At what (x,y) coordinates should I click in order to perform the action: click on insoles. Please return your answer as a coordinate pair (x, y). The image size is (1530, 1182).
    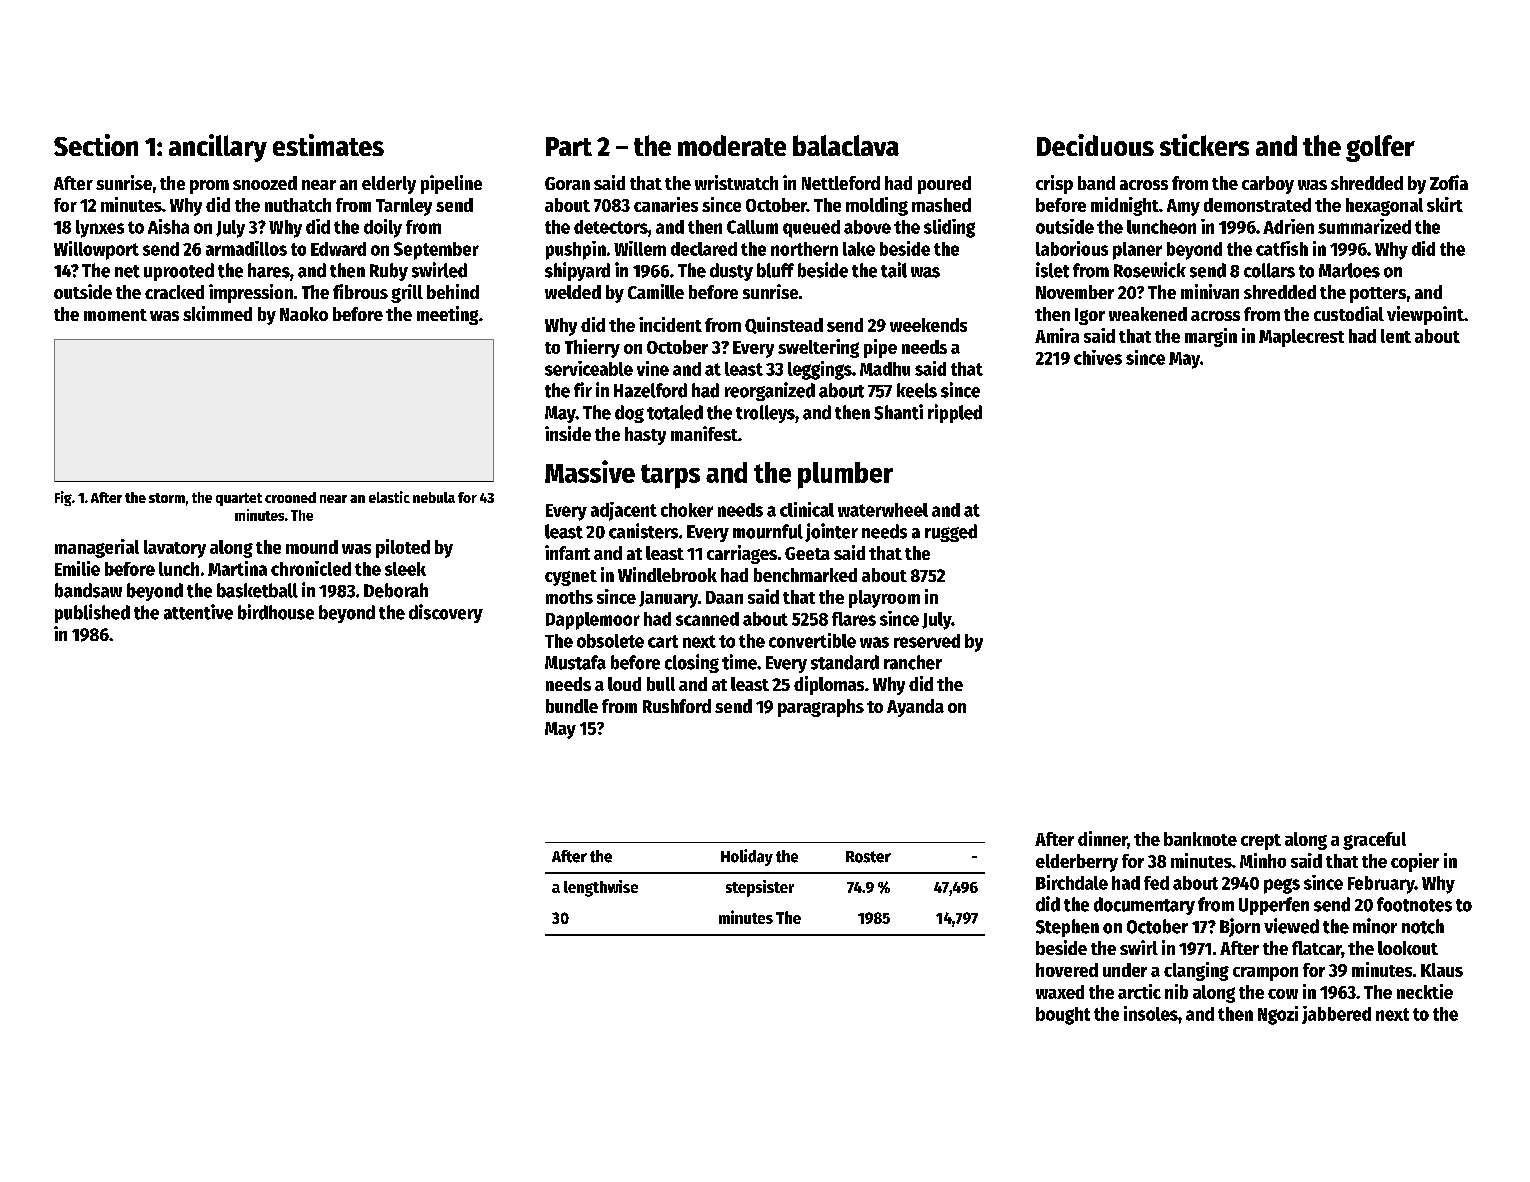
    Looking at the image, I should click on (1151, 1013).
